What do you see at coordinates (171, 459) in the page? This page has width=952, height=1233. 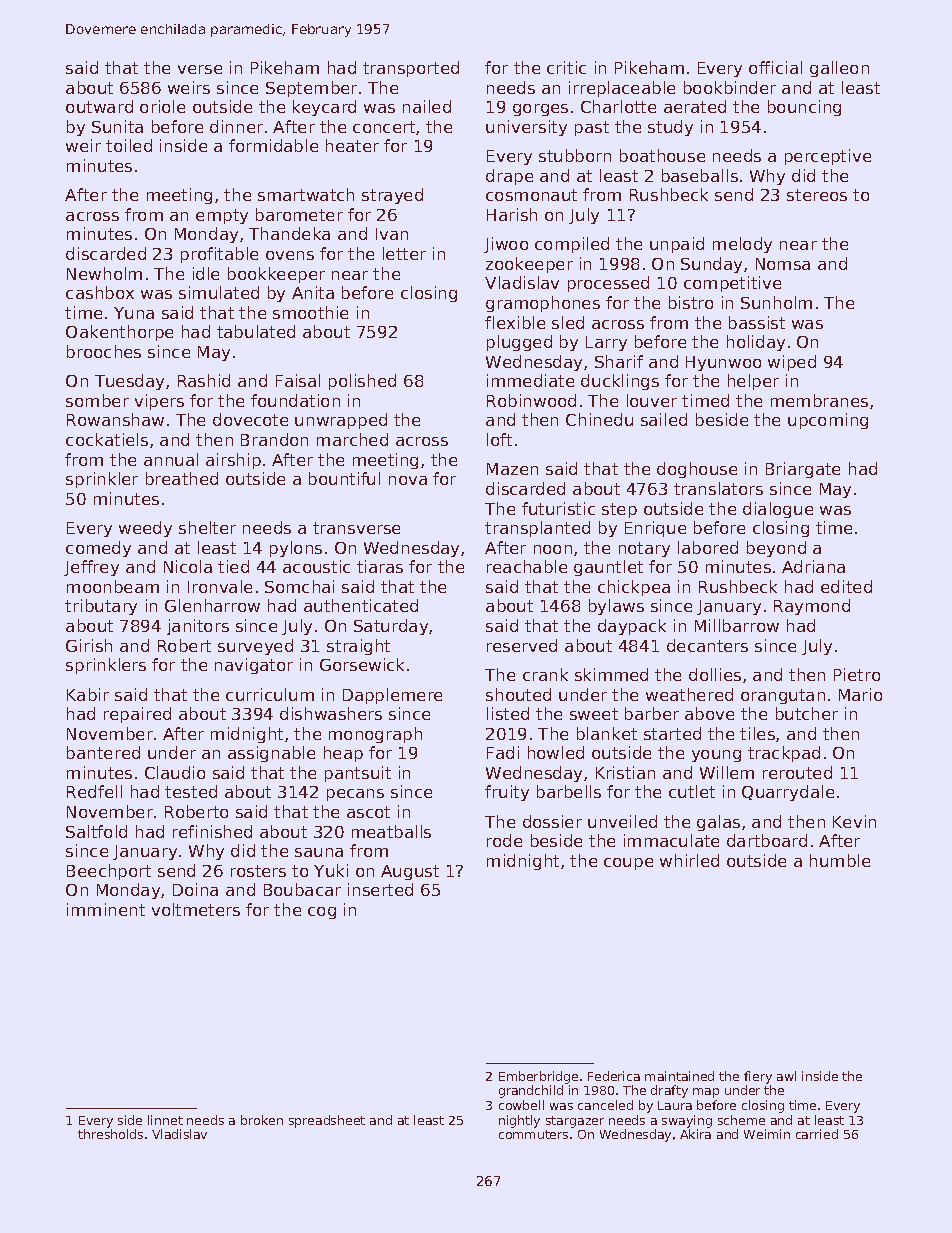 I see `annual` at bounding box center [171, 459].
